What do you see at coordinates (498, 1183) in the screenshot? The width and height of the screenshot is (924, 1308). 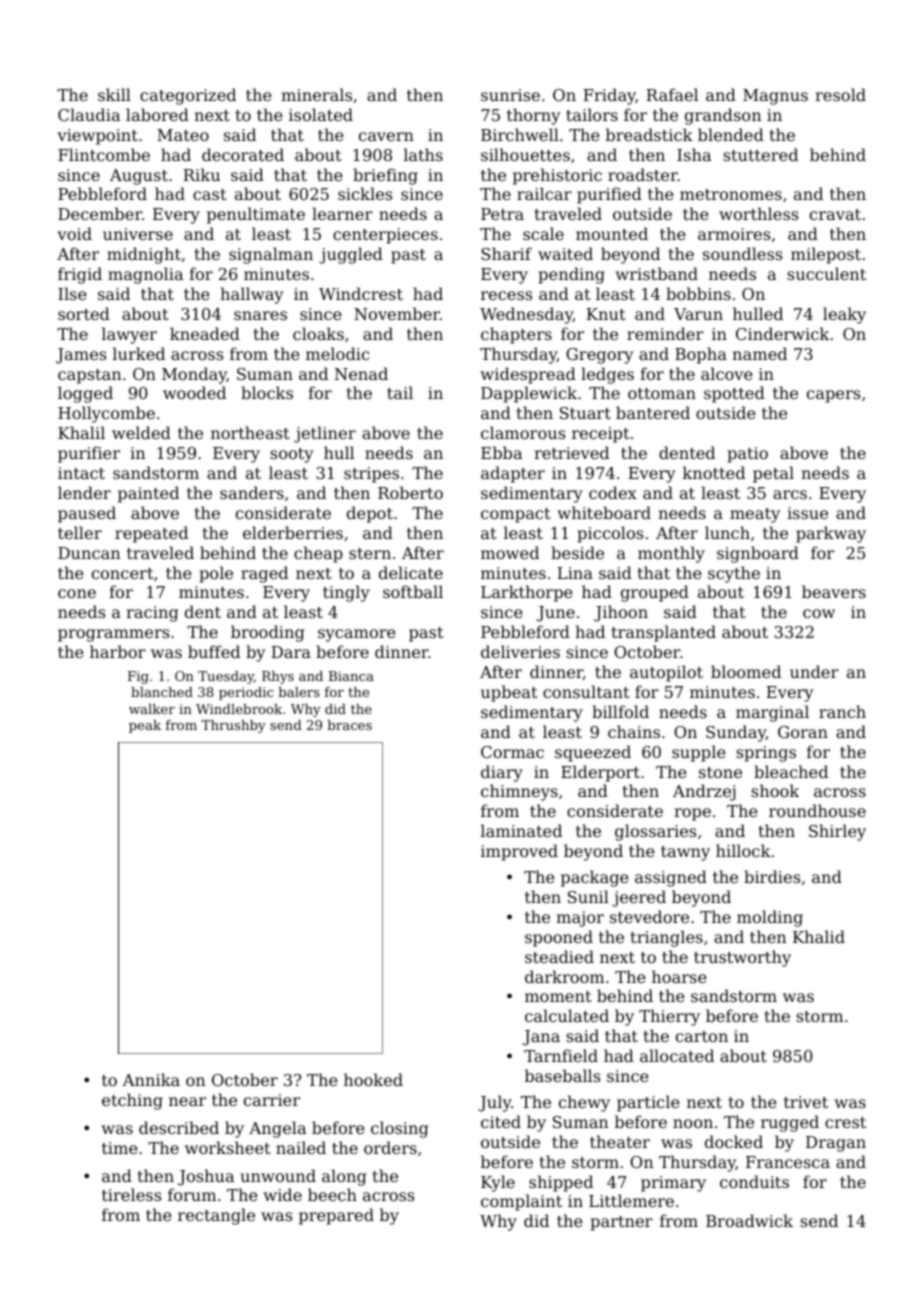 I see `Kyle` at bounding box center [498, 1183].
